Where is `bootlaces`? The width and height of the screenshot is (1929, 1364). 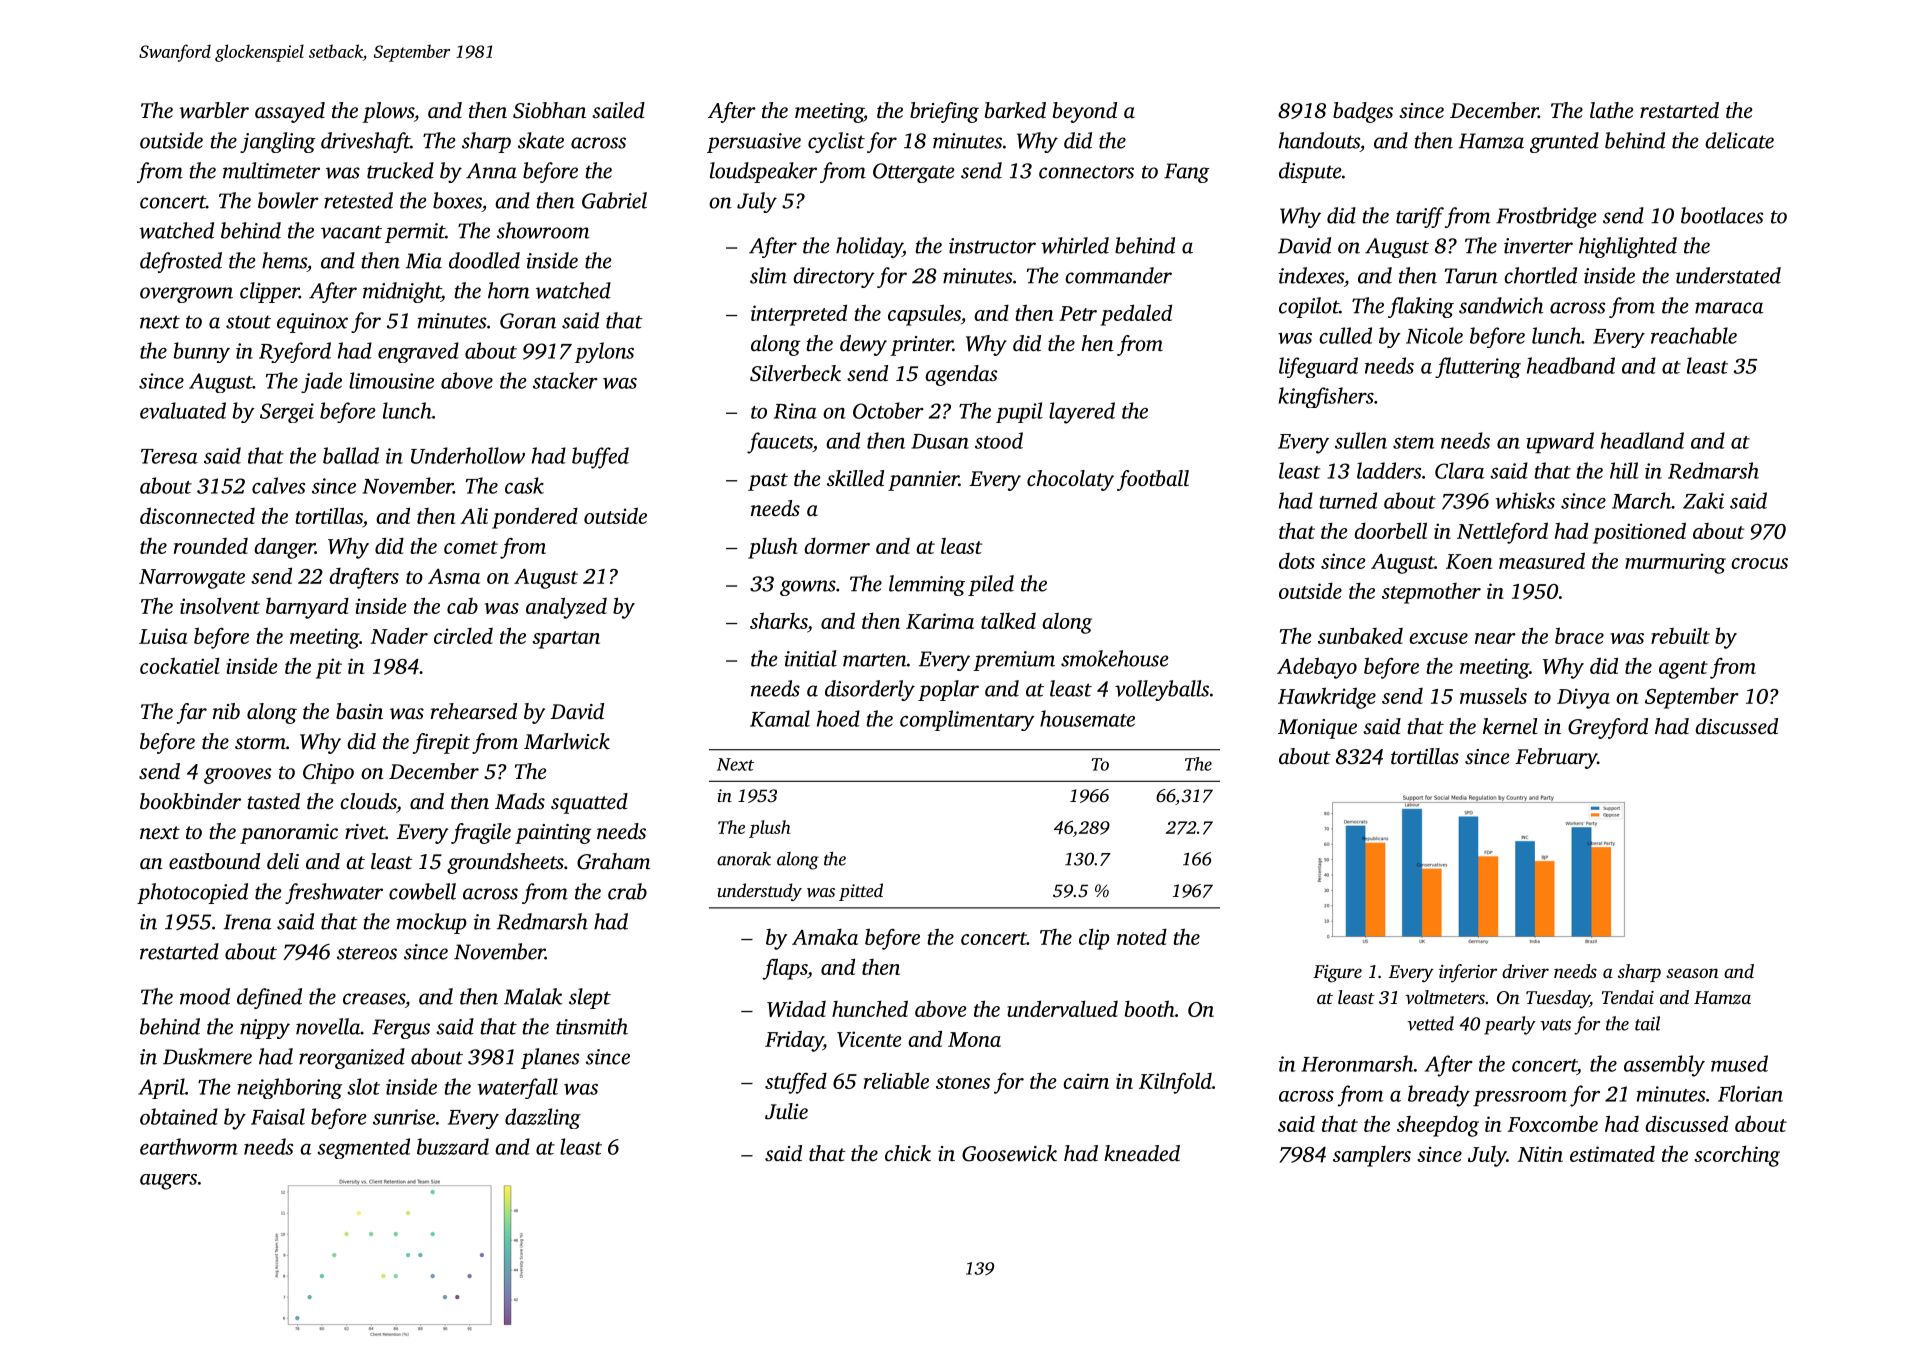
bootlaces is located at coordinates (1722, 215).
